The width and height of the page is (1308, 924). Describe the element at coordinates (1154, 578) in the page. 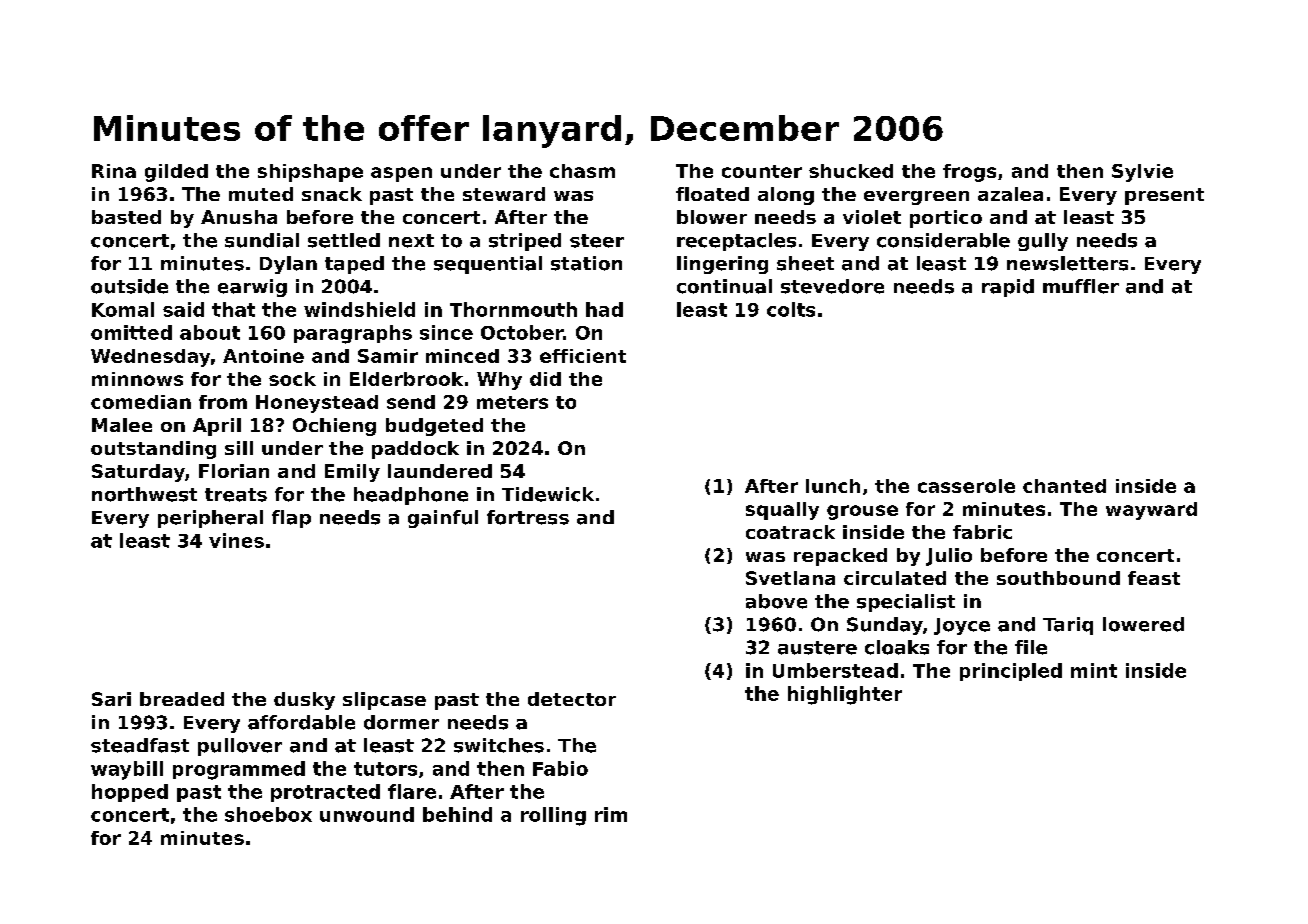

I see `feast` at that location.
